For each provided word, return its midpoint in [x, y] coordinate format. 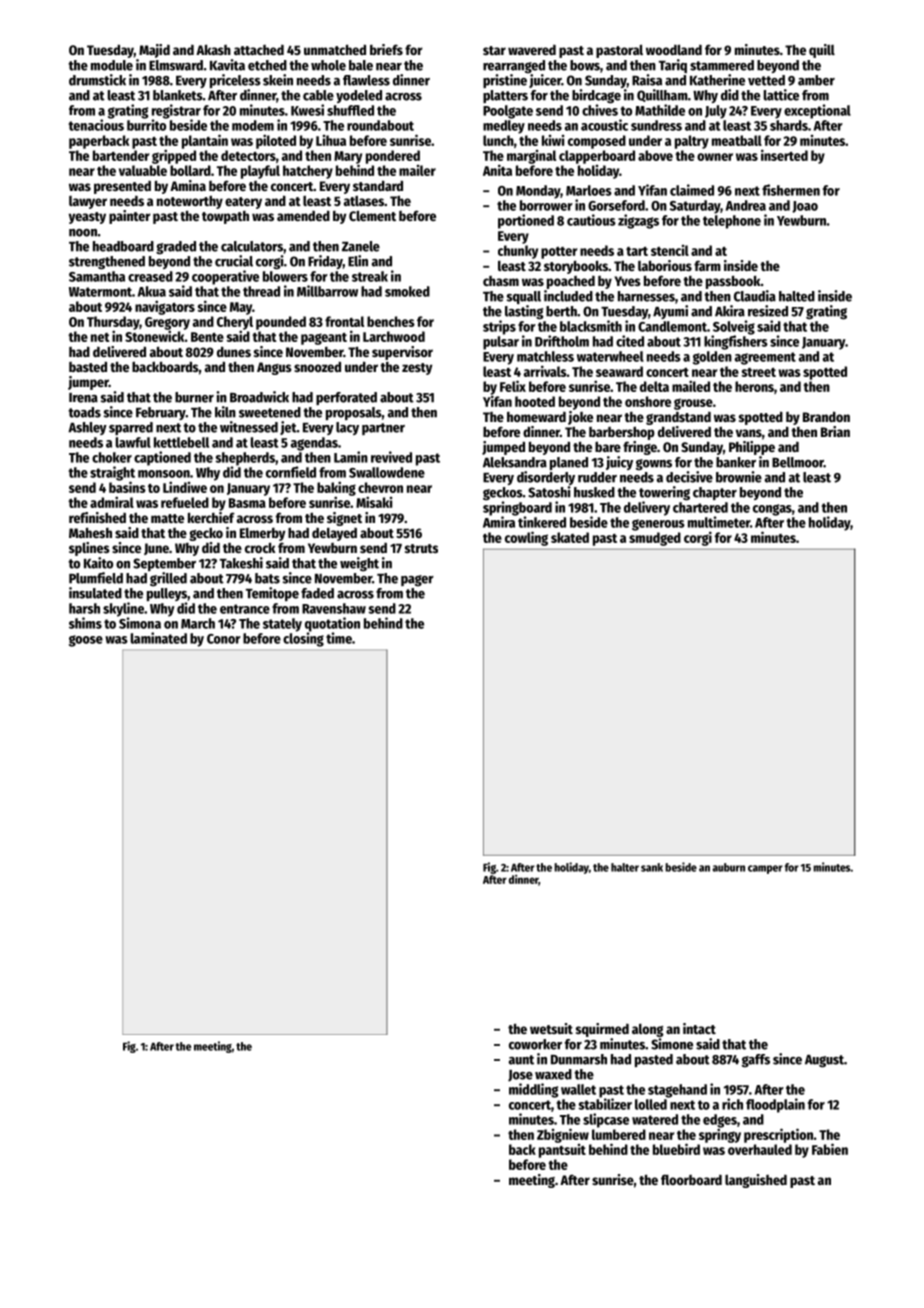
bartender [121, 155]
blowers [285, 276]
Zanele [361, 246]
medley [504, 127]
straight [112, 473]
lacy [347, 428]
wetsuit [551, 1028]
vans [749, 433]
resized [768, 311]
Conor [224, 639]
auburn [728, 867]
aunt [521, 1060]
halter [625, 867]
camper [765, 869]
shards [789, 125]
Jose [520, 1076]
